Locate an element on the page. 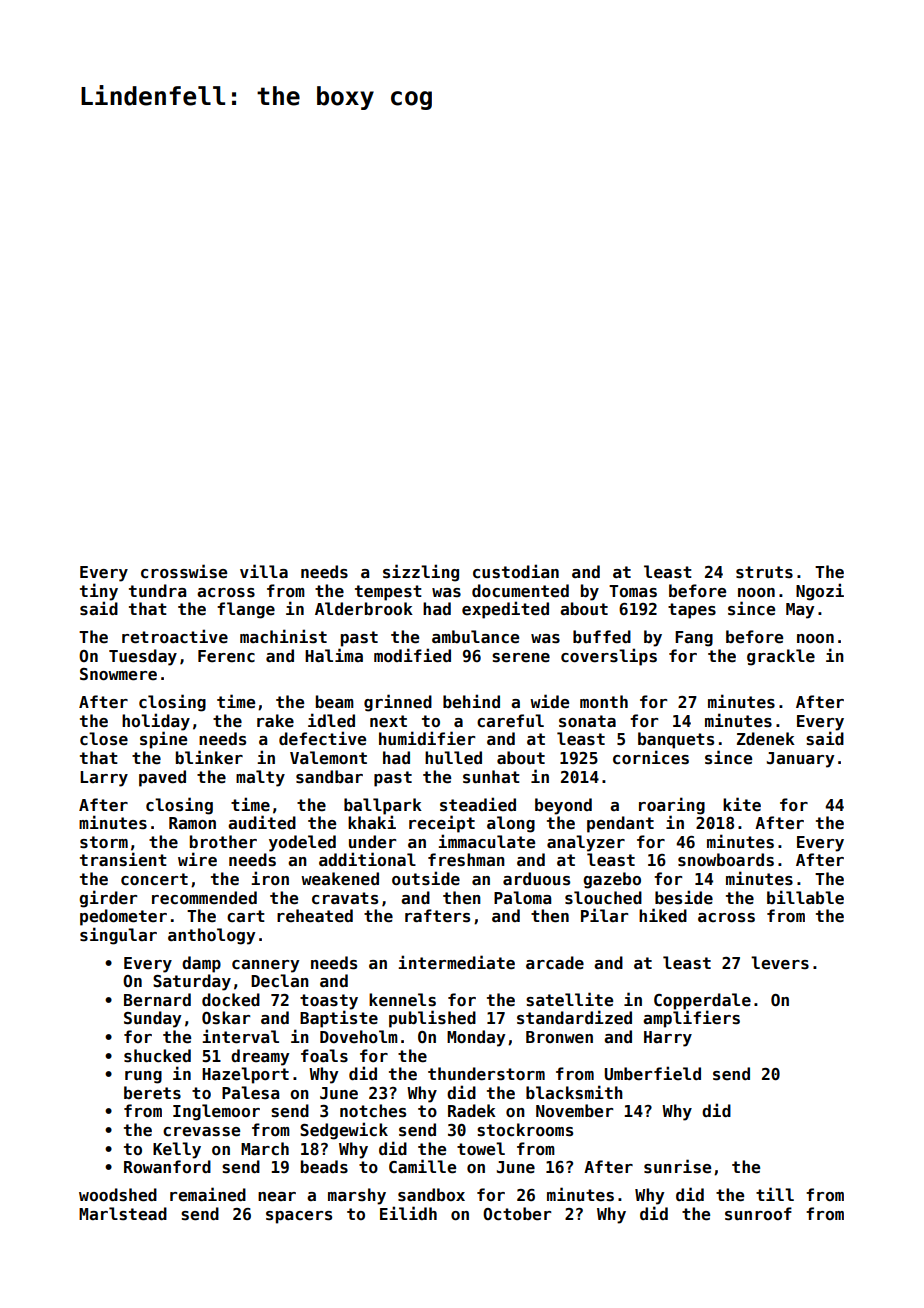 This page has width=924, height=1308. grackle is located at coordinates (781, 657).
